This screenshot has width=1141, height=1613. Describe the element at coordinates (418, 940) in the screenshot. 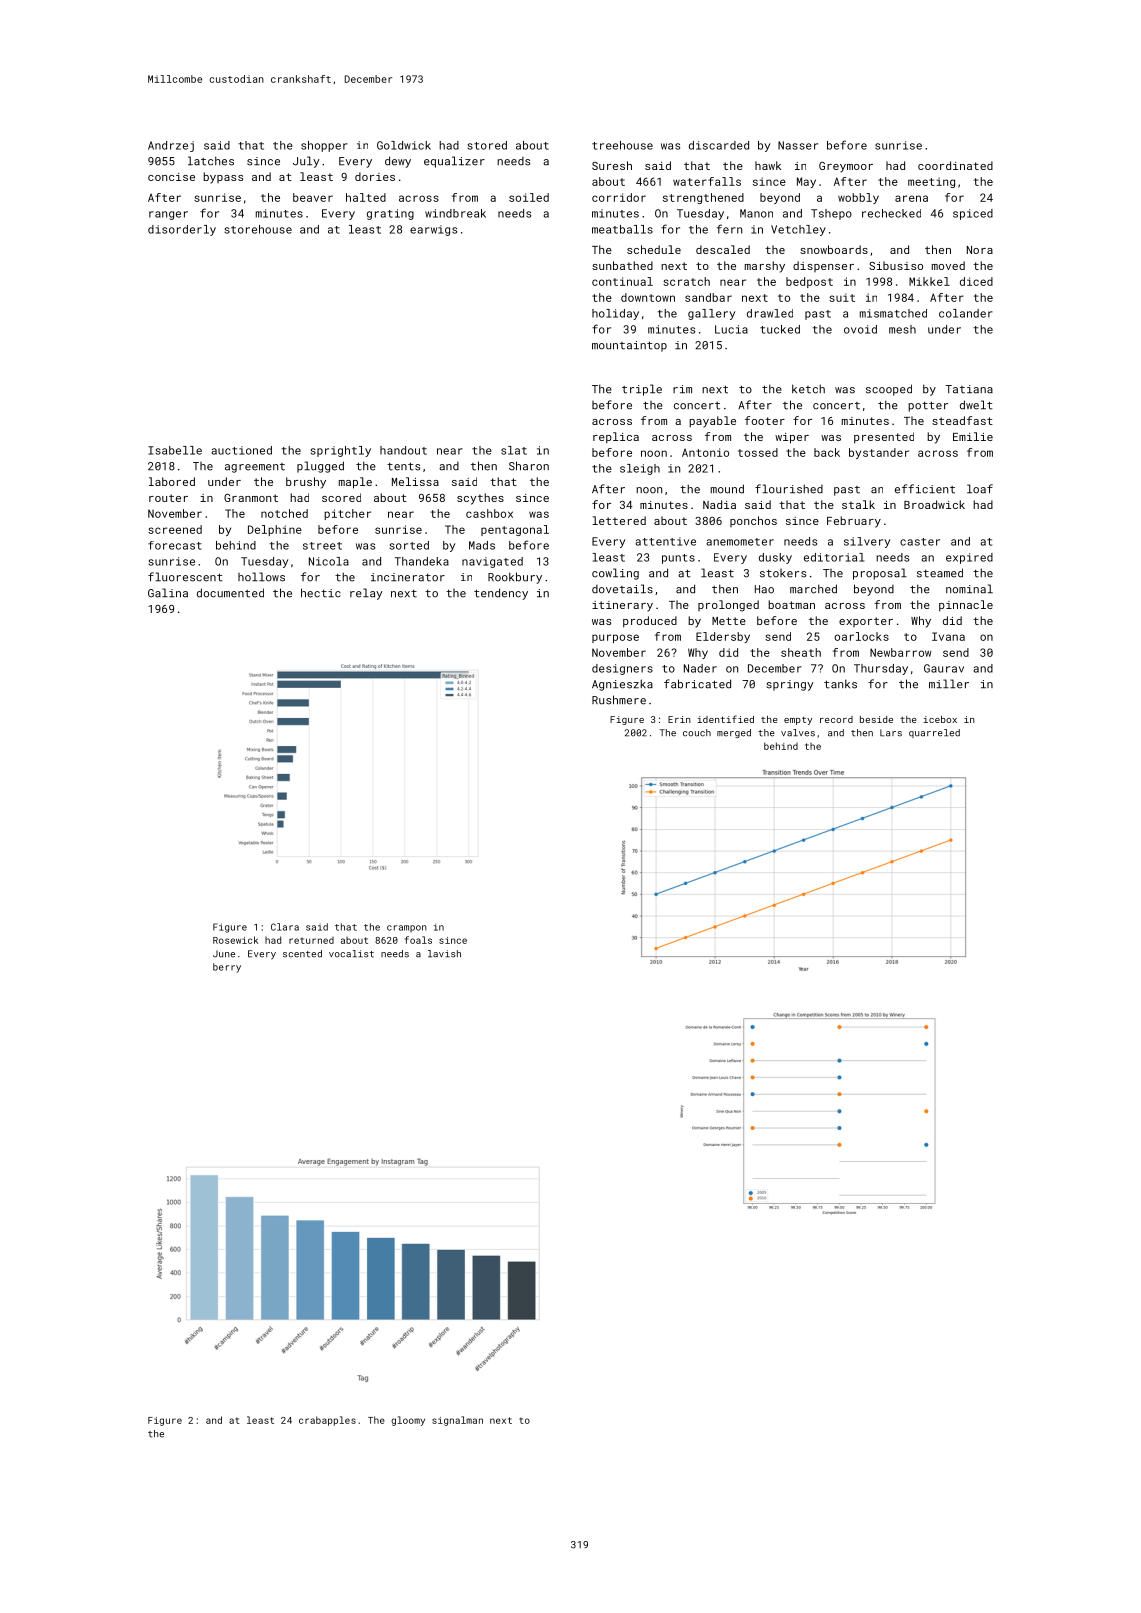

I see `foals` at that location.
